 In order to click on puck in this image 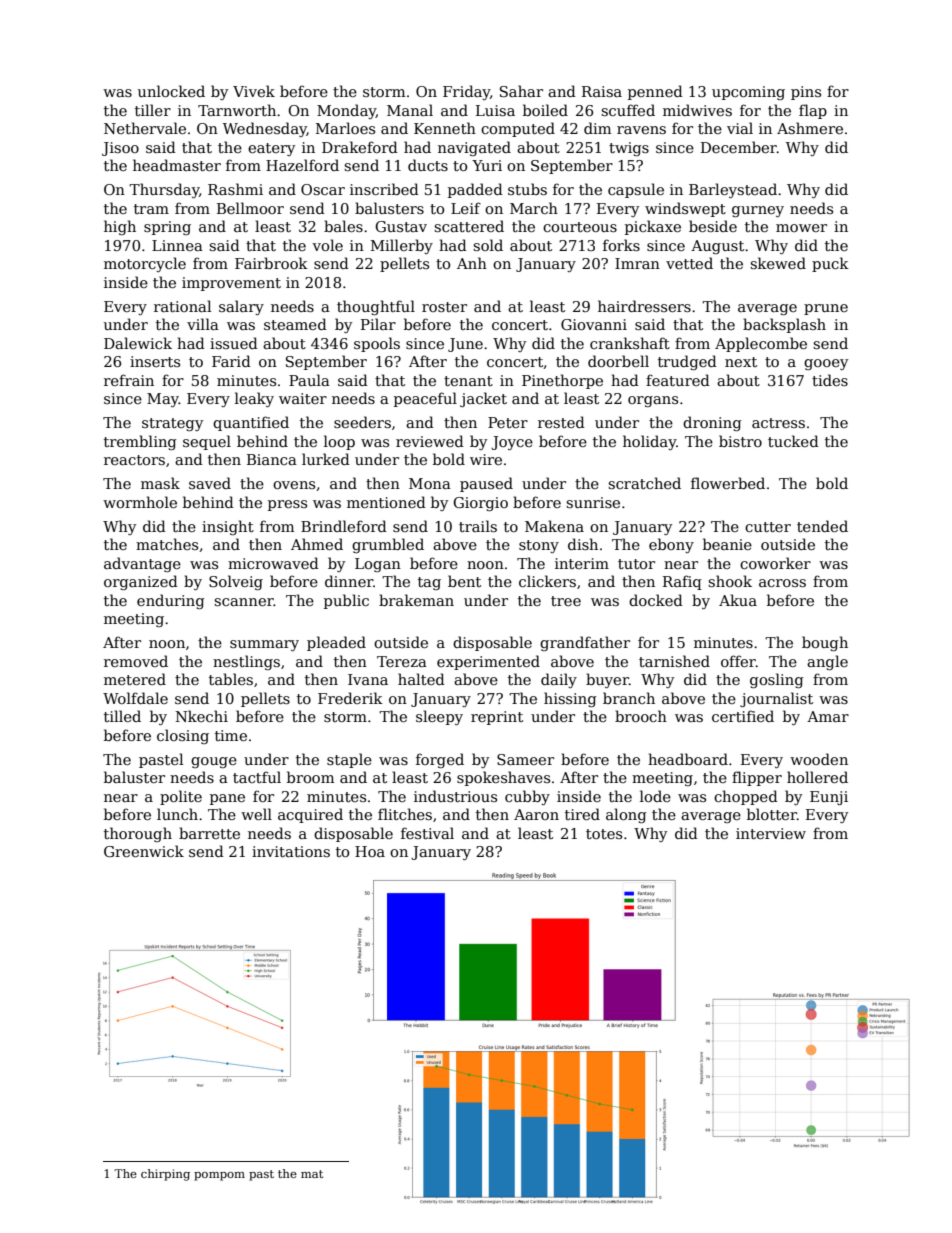, I will do `click(830, 264)`.
